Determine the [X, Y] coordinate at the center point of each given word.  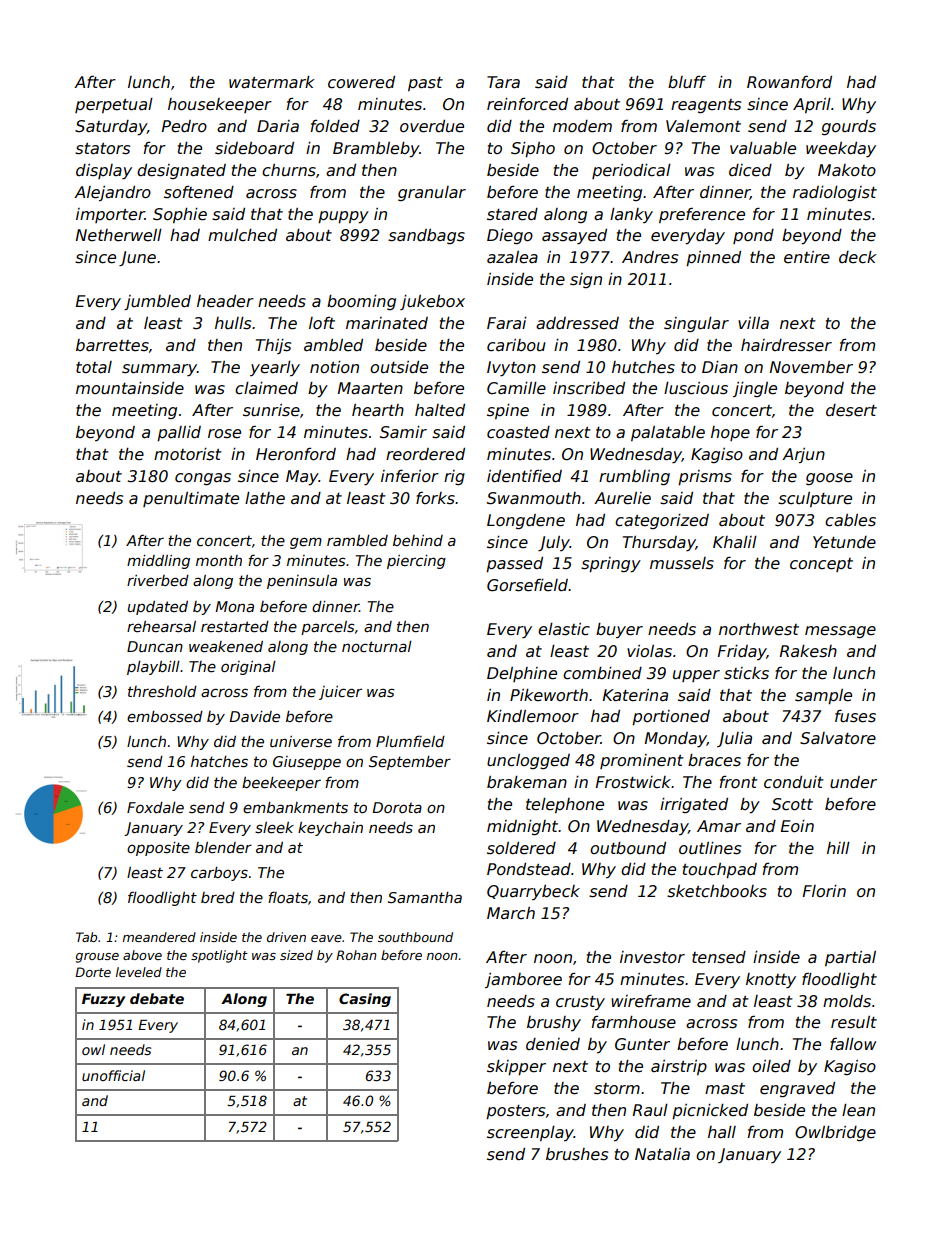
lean [858, 1110]
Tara [503, 82]
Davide [254, 716]
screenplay [530, 1133]
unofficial [113, 1075]
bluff [687, 82]
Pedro [184, 126]
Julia [734, 739]
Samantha [425, 897]
